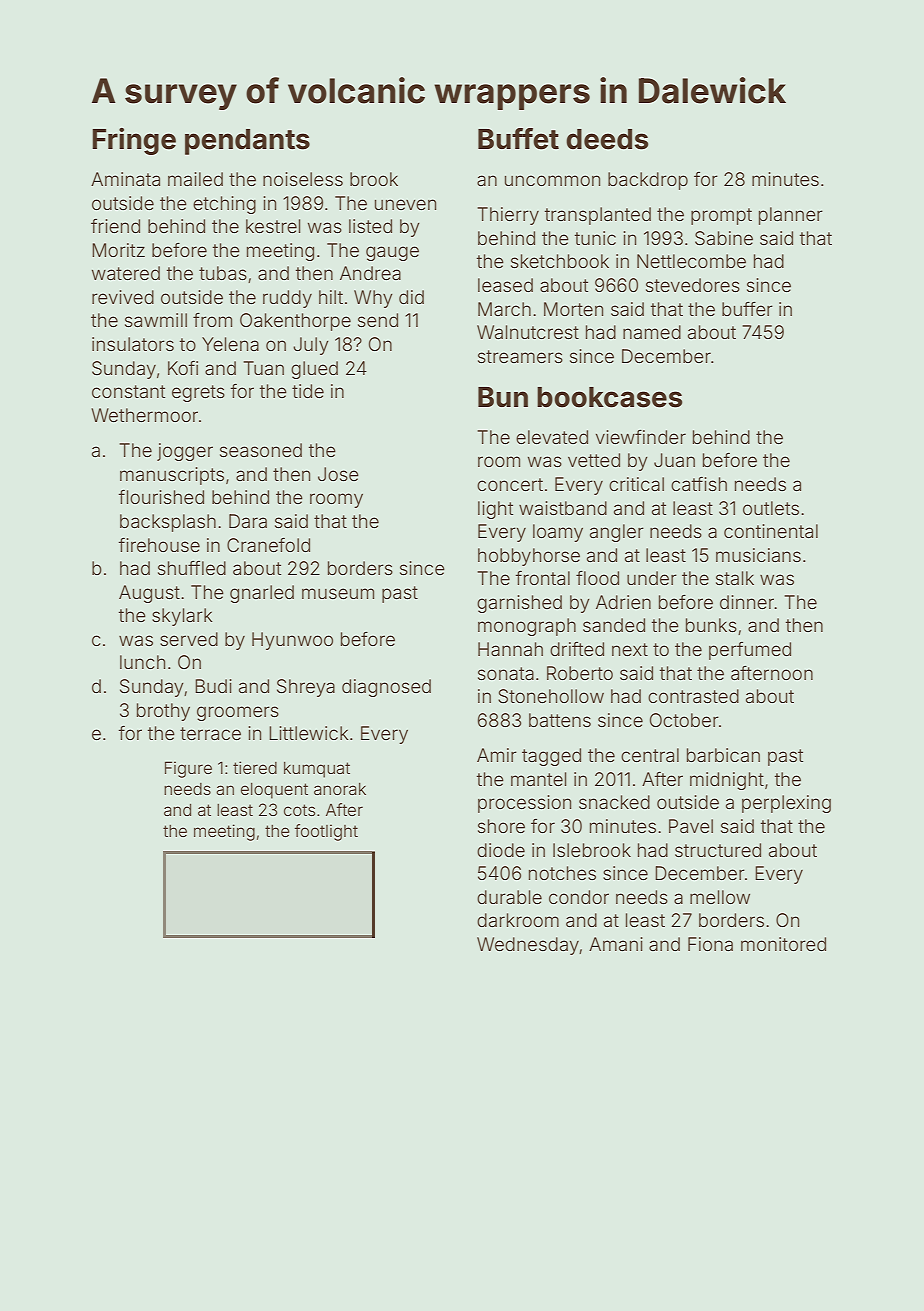 This image has height=1311, width=924. I want to click on listed, so click(370, 226).
